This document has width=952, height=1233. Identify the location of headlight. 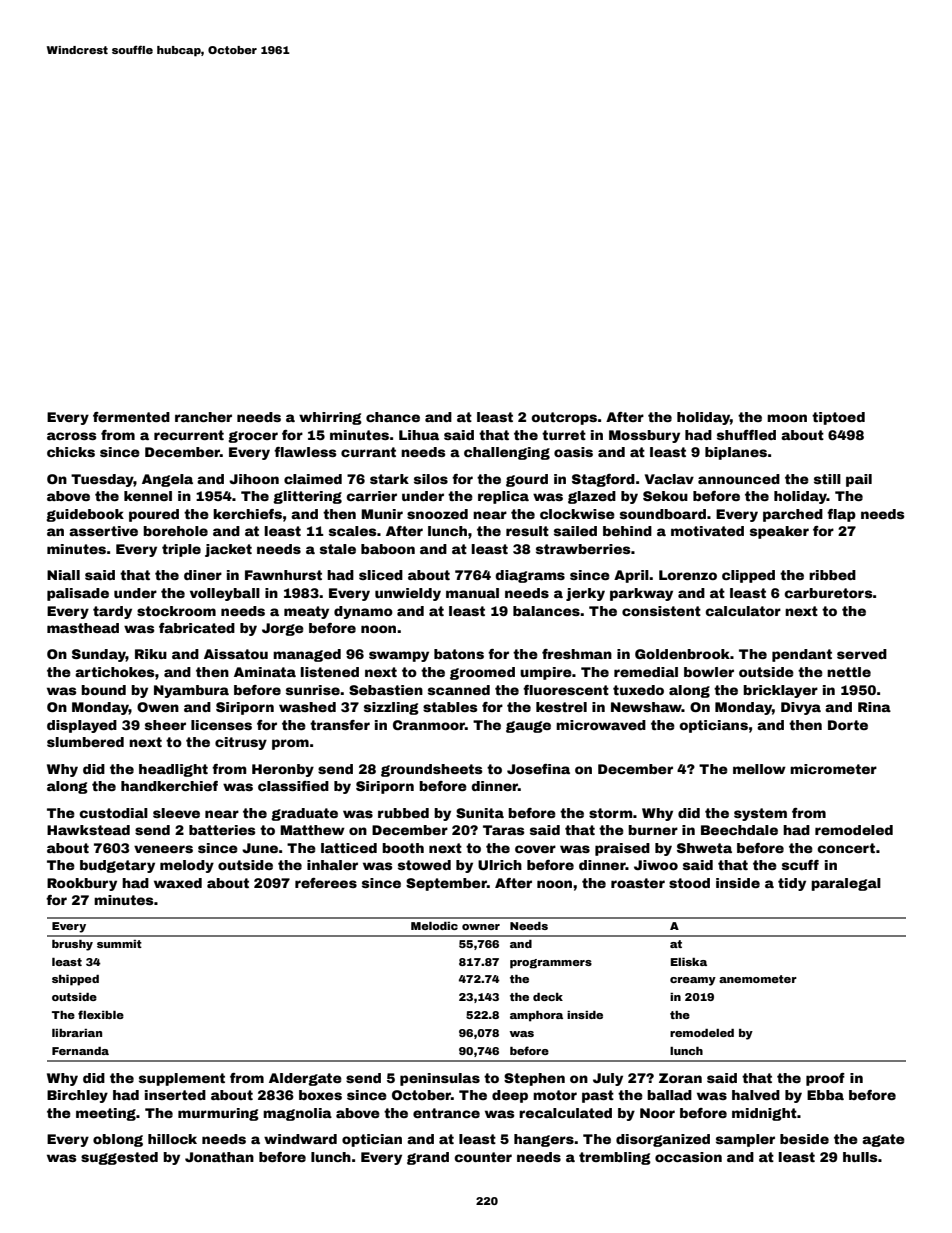
(173, 770).
